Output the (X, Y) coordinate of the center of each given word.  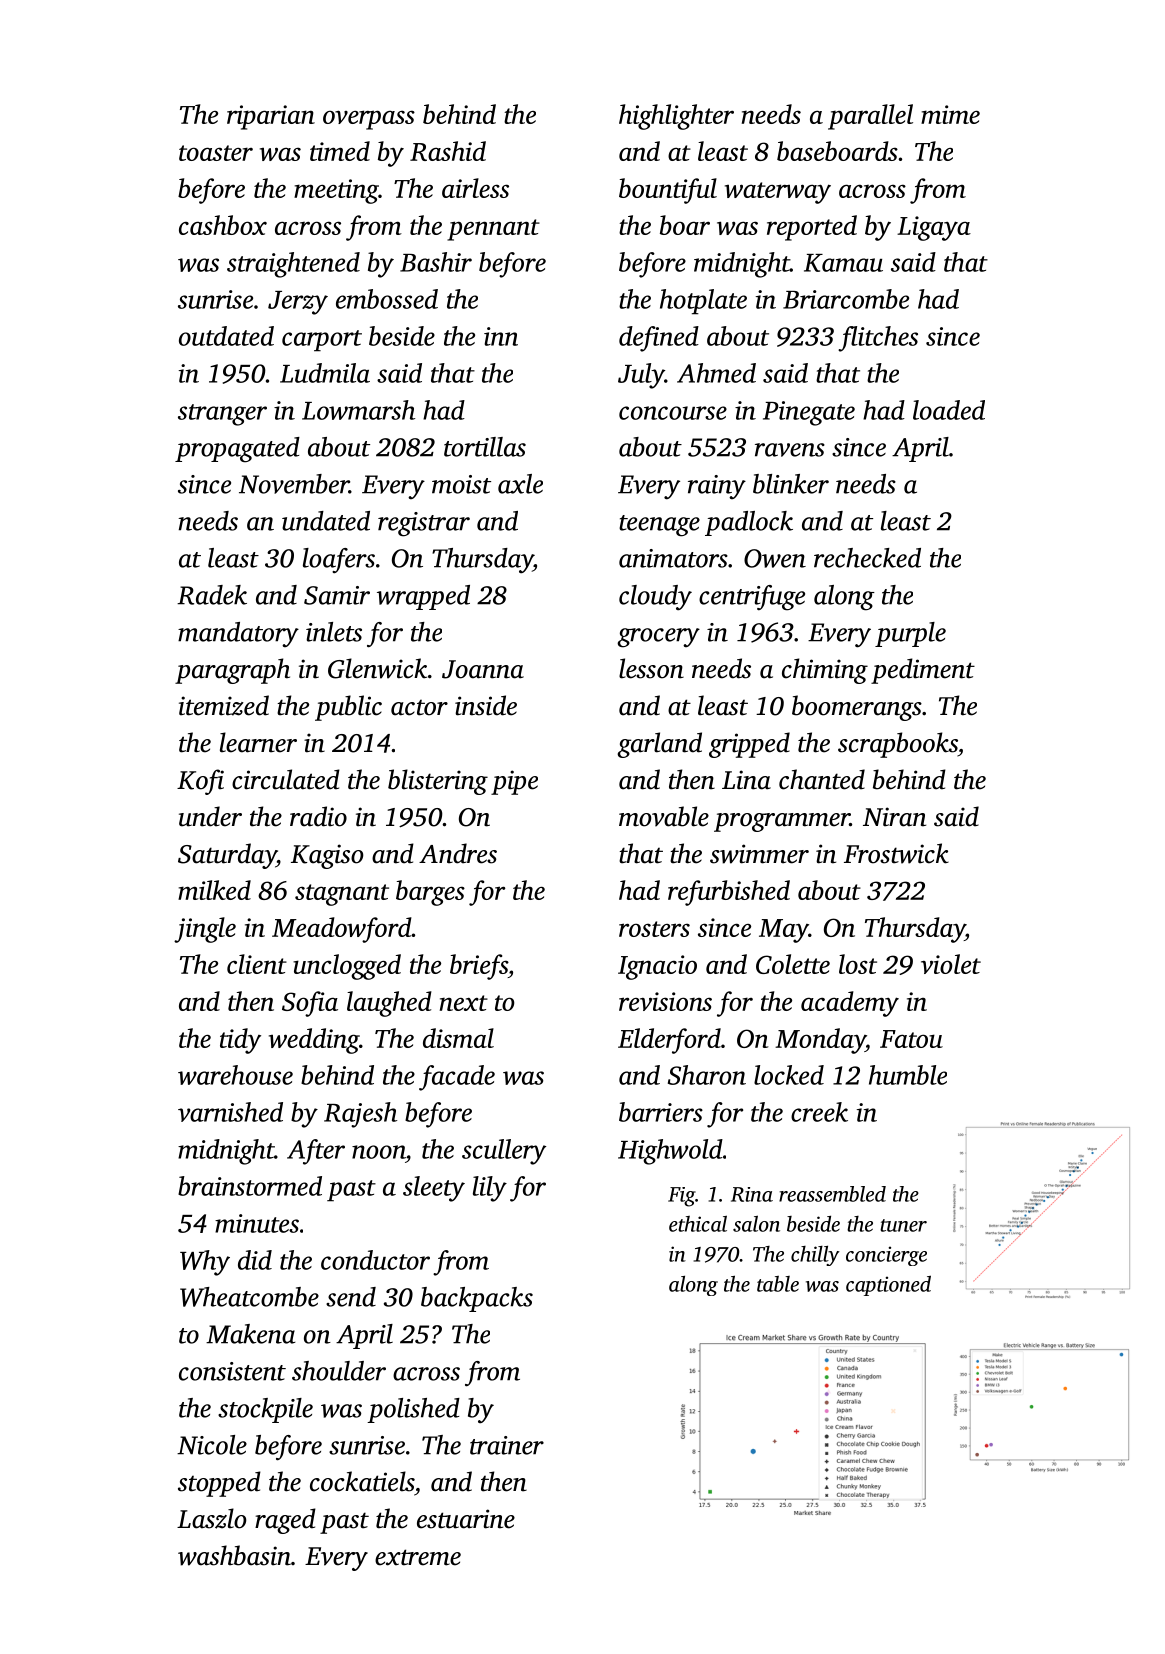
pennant (493, 230)
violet (951, 964)
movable (664, 816)
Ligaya (934, 228)
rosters (654, 929)
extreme (418, 1557)
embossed (387, 299)
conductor (375, 1260)
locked (789, 1075)
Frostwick (896, 853)
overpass (369, 120)
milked (214, 890)
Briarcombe (846, 299)
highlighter (676, 117)
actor (419, 708)
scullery (504, 1152)
